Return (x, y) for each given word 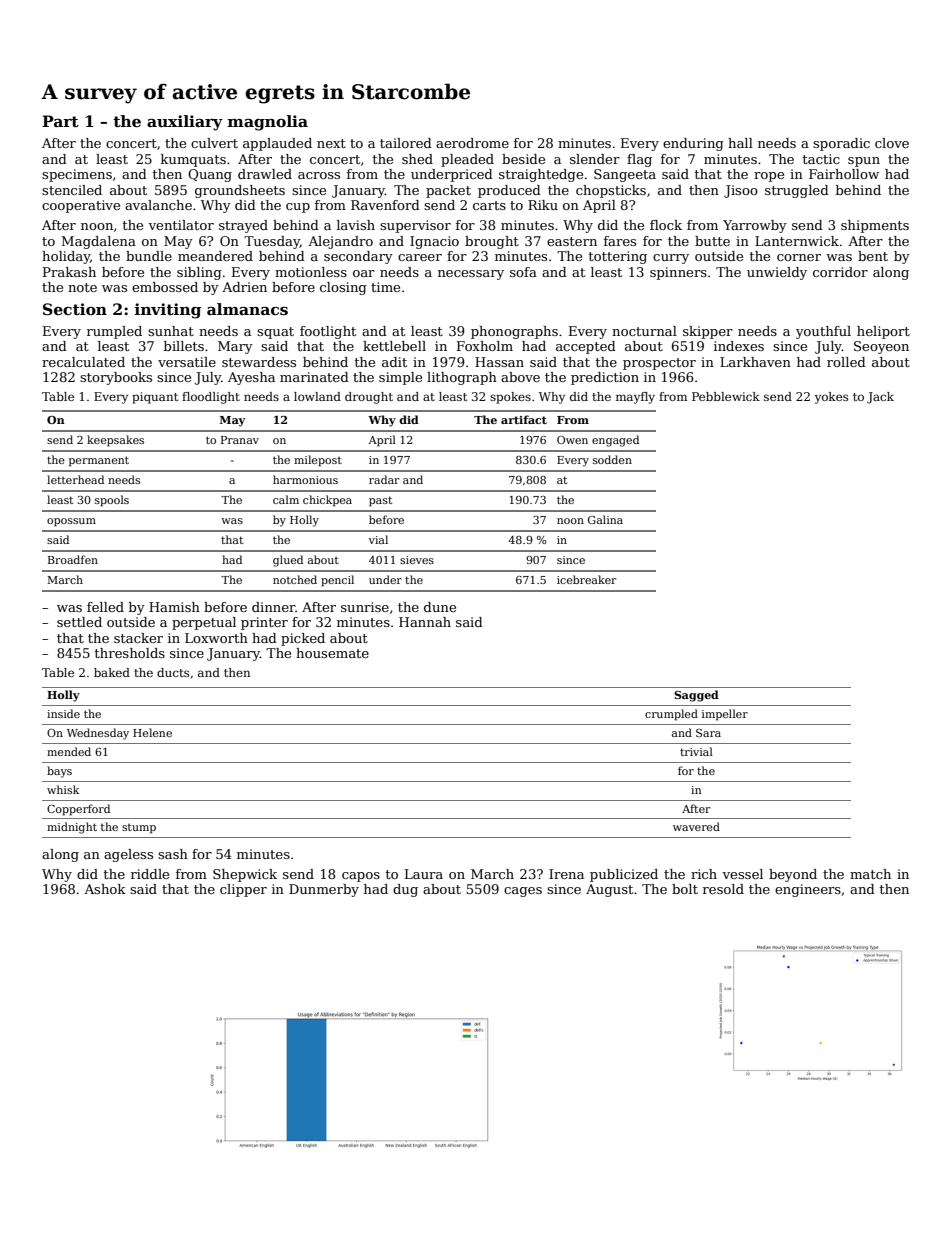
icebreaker (586, 579)
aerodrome (472, 143)
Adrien (244, 287)
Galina (605, 519)
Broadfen (73, 559)
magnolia (268, 123)
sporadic (841, 144)
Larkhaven (755, 362)
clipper (243, 890)
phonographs (514, 332)
